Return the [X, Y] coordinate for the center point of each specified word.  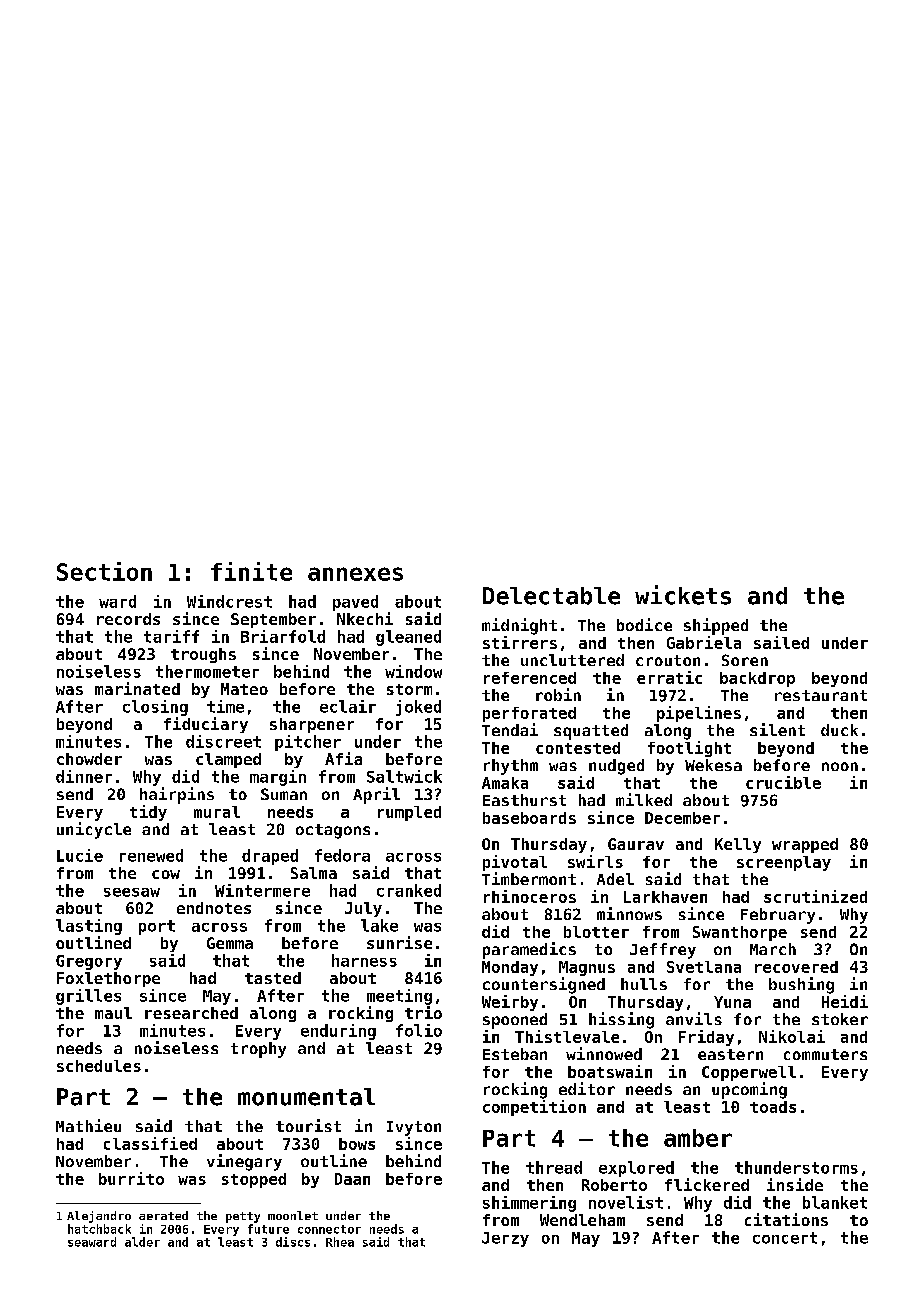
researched [191, 1013]
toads [773, 1107]
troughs [203, 655]
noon [840, 766]
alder [142, 1242]
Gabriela [704, 642]
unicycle [94, 830]
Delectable [551, 596]
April [376, 795]
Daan [352, 1179]
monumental [306, 1097]
